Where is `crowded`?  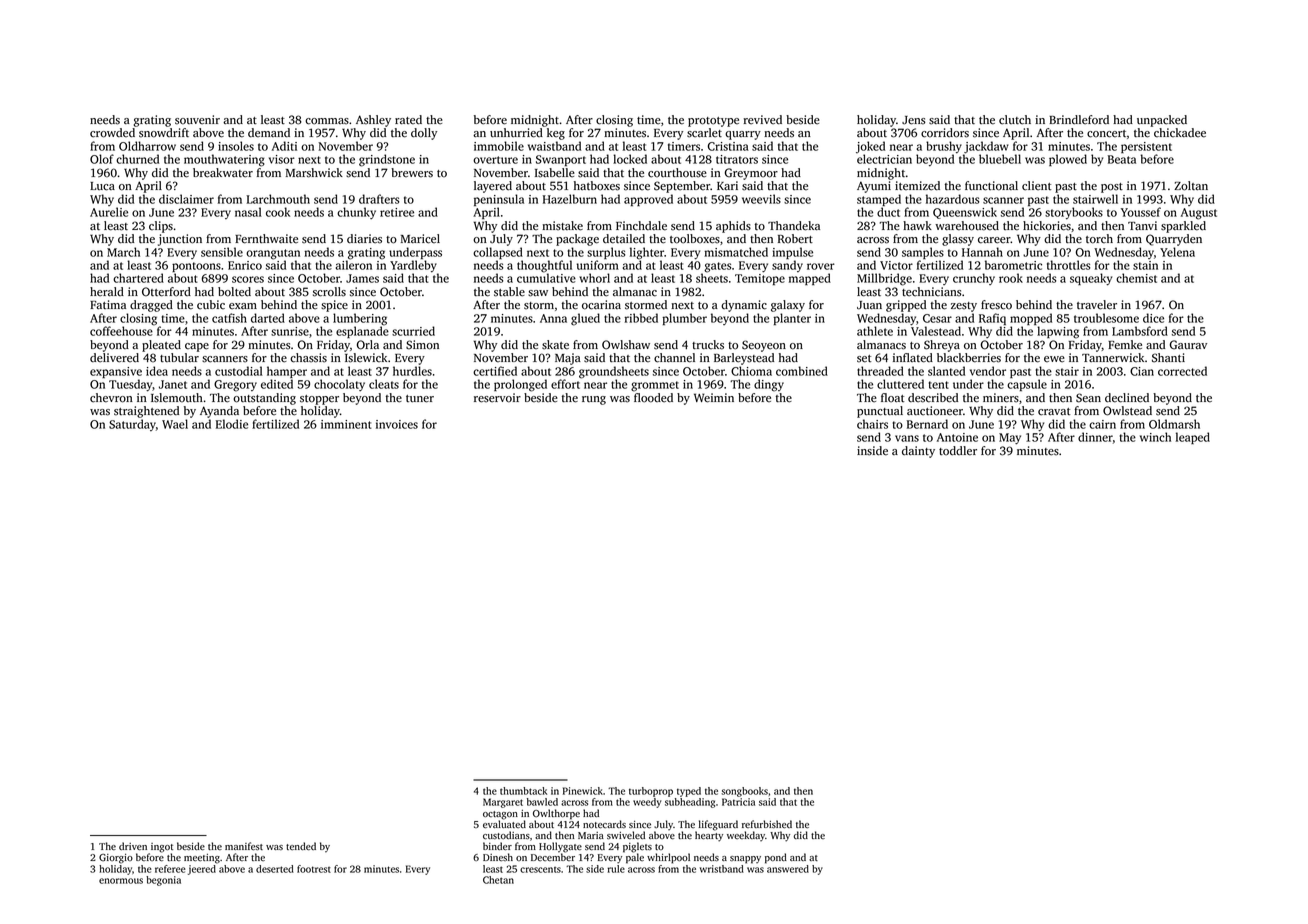
crowded is located at coordinates (112, 133).
